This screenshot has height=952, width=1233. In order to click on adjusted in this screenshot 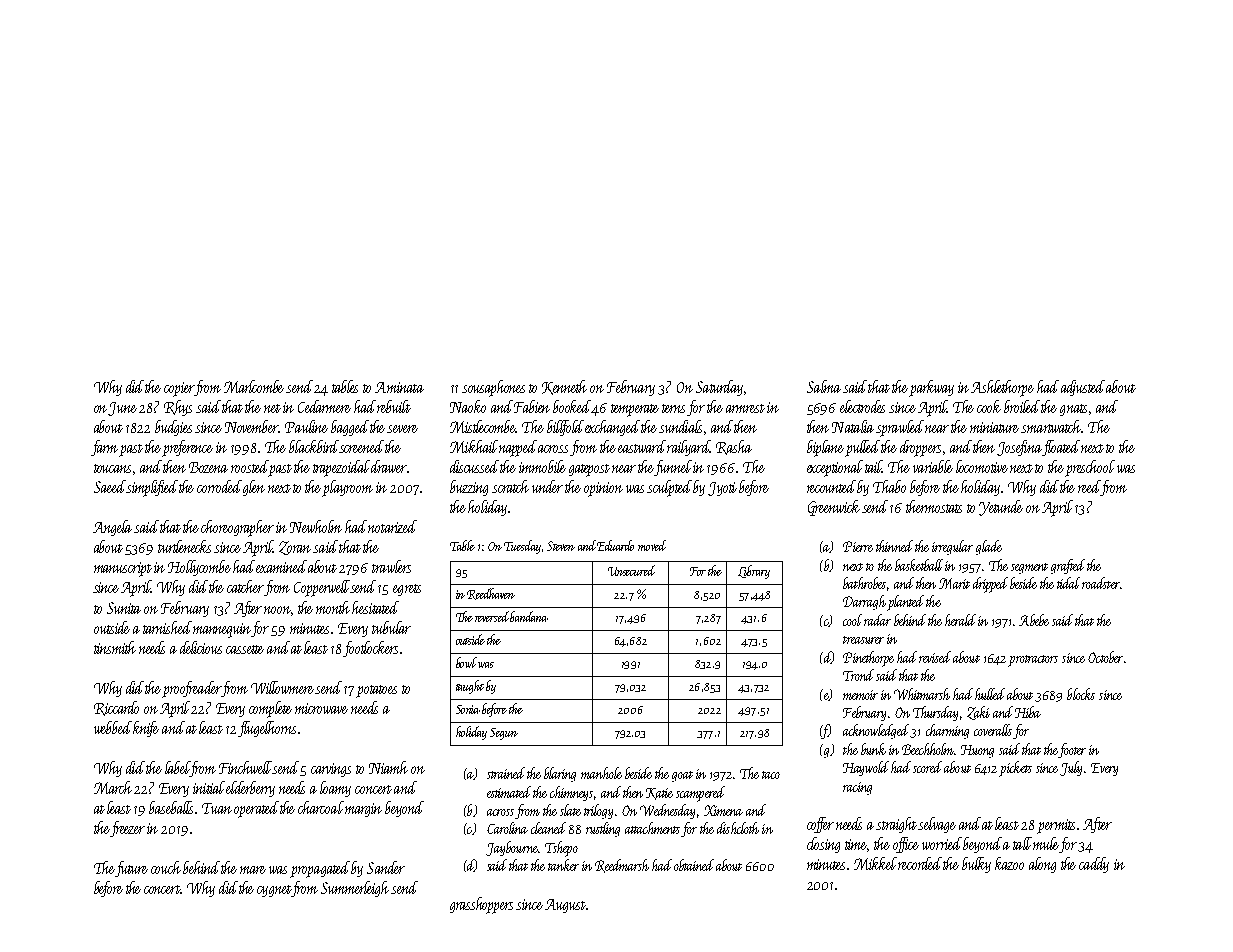, I will do `click(1083, 388)`.
